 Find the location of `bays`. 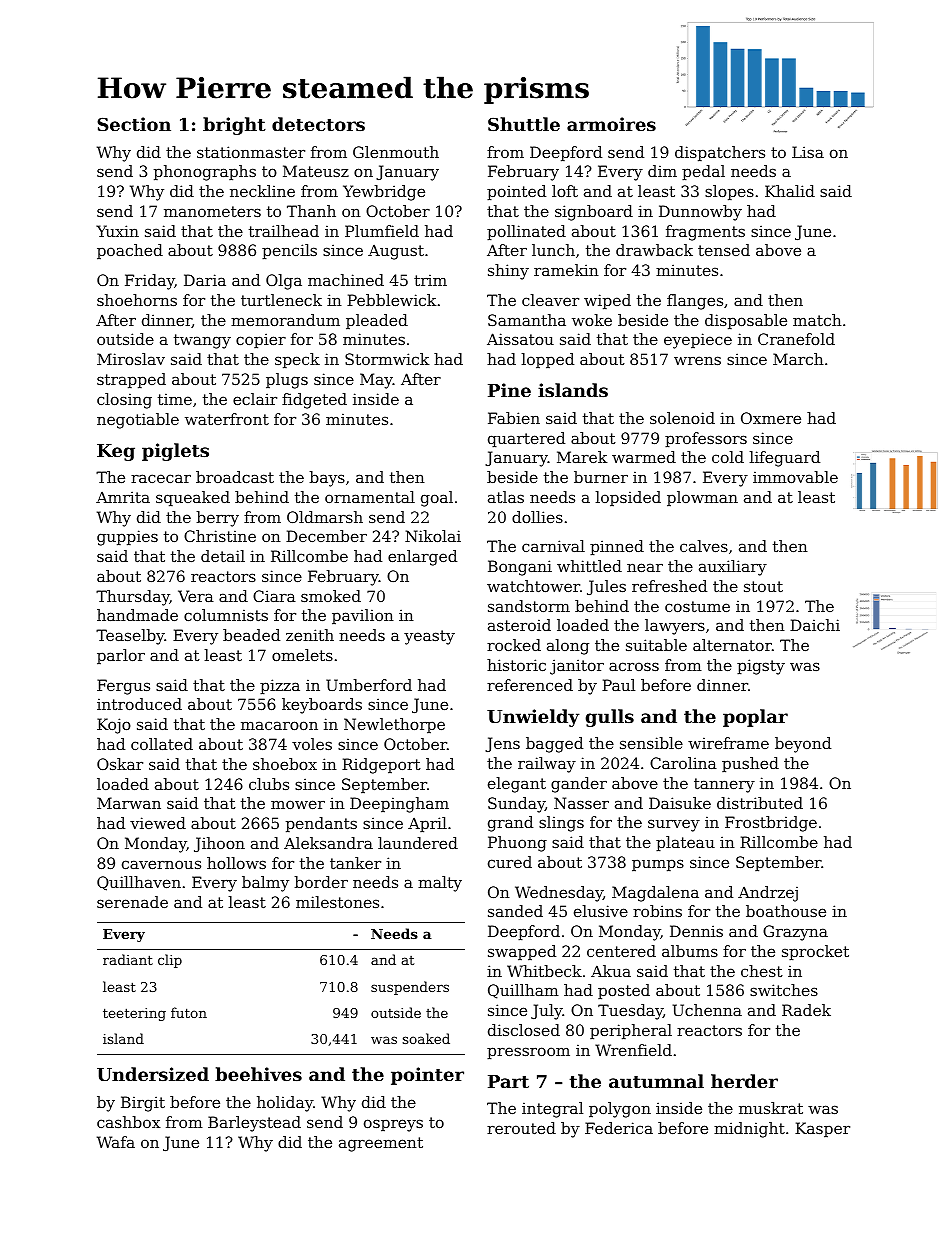

bays is located at coordinates (327, 479).
